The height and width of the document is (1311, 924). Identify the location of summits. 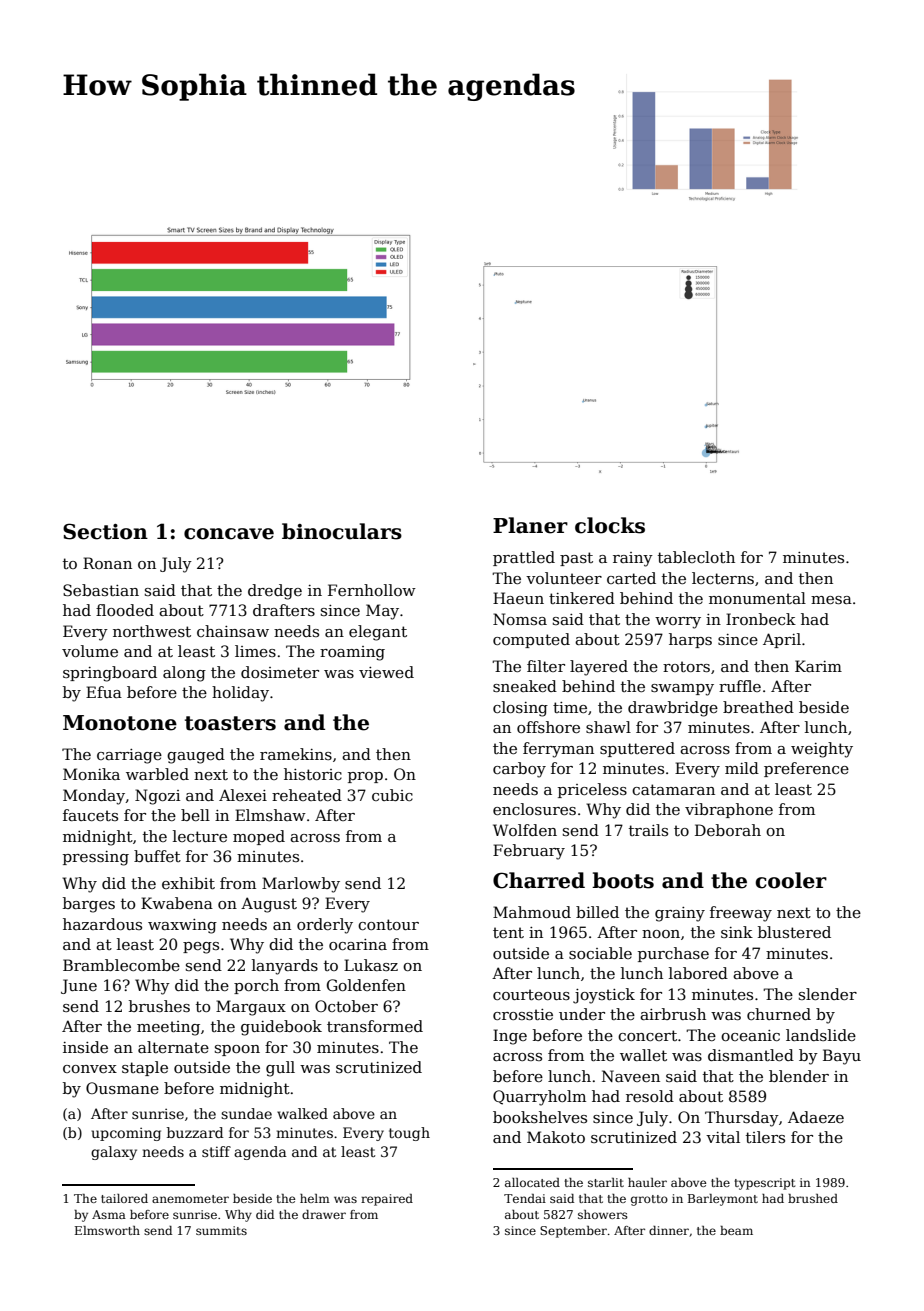
(221, 1230).
